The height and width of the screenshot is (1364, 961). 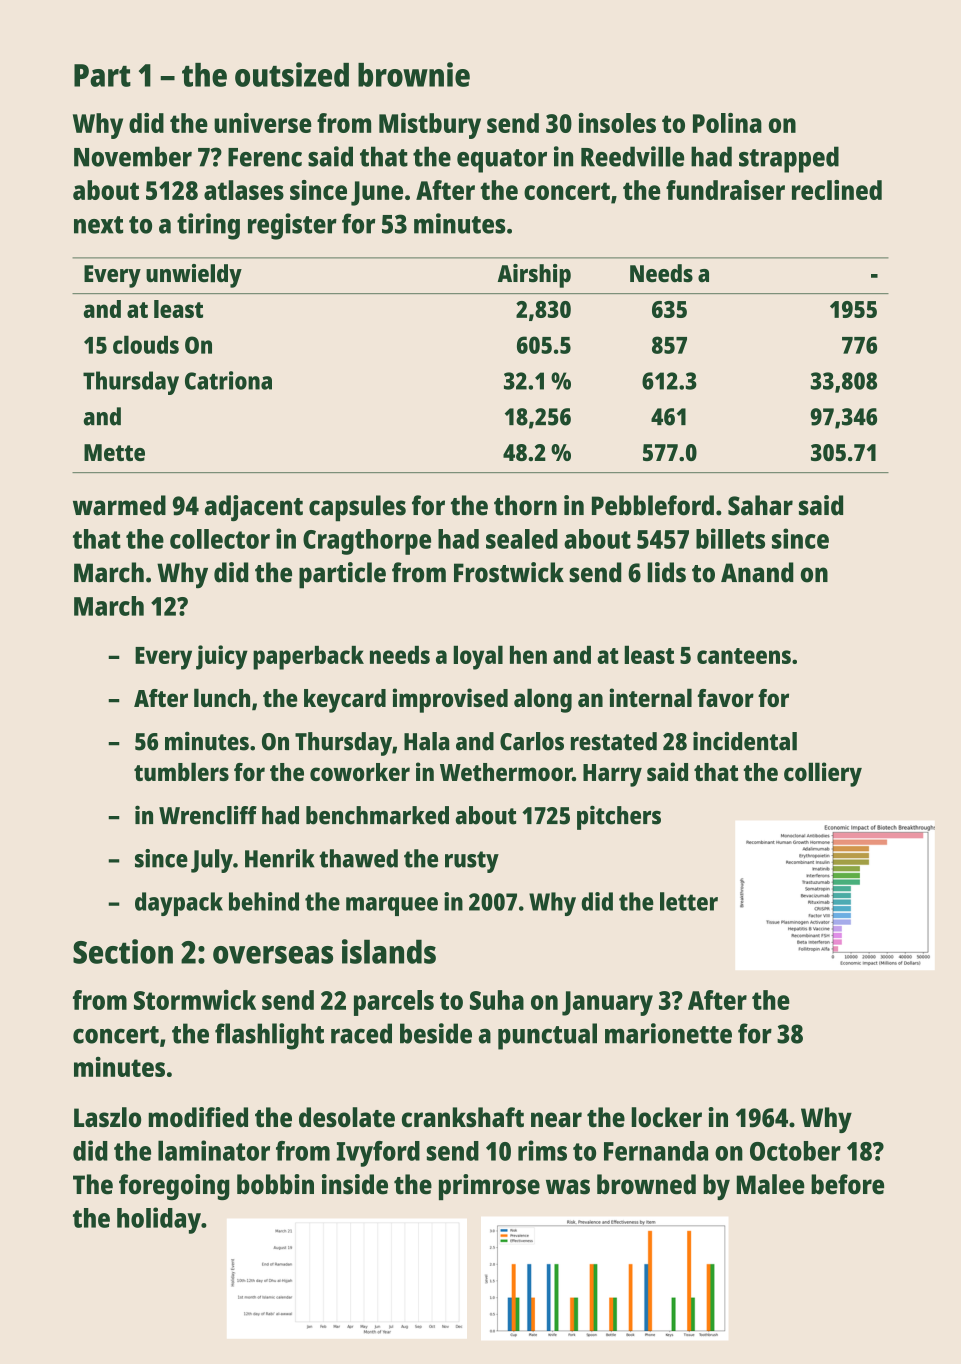 What do you see at coordinates (430, 126) in the screenshot?
I see `Mistbury` at bounding box center [430, 126].
